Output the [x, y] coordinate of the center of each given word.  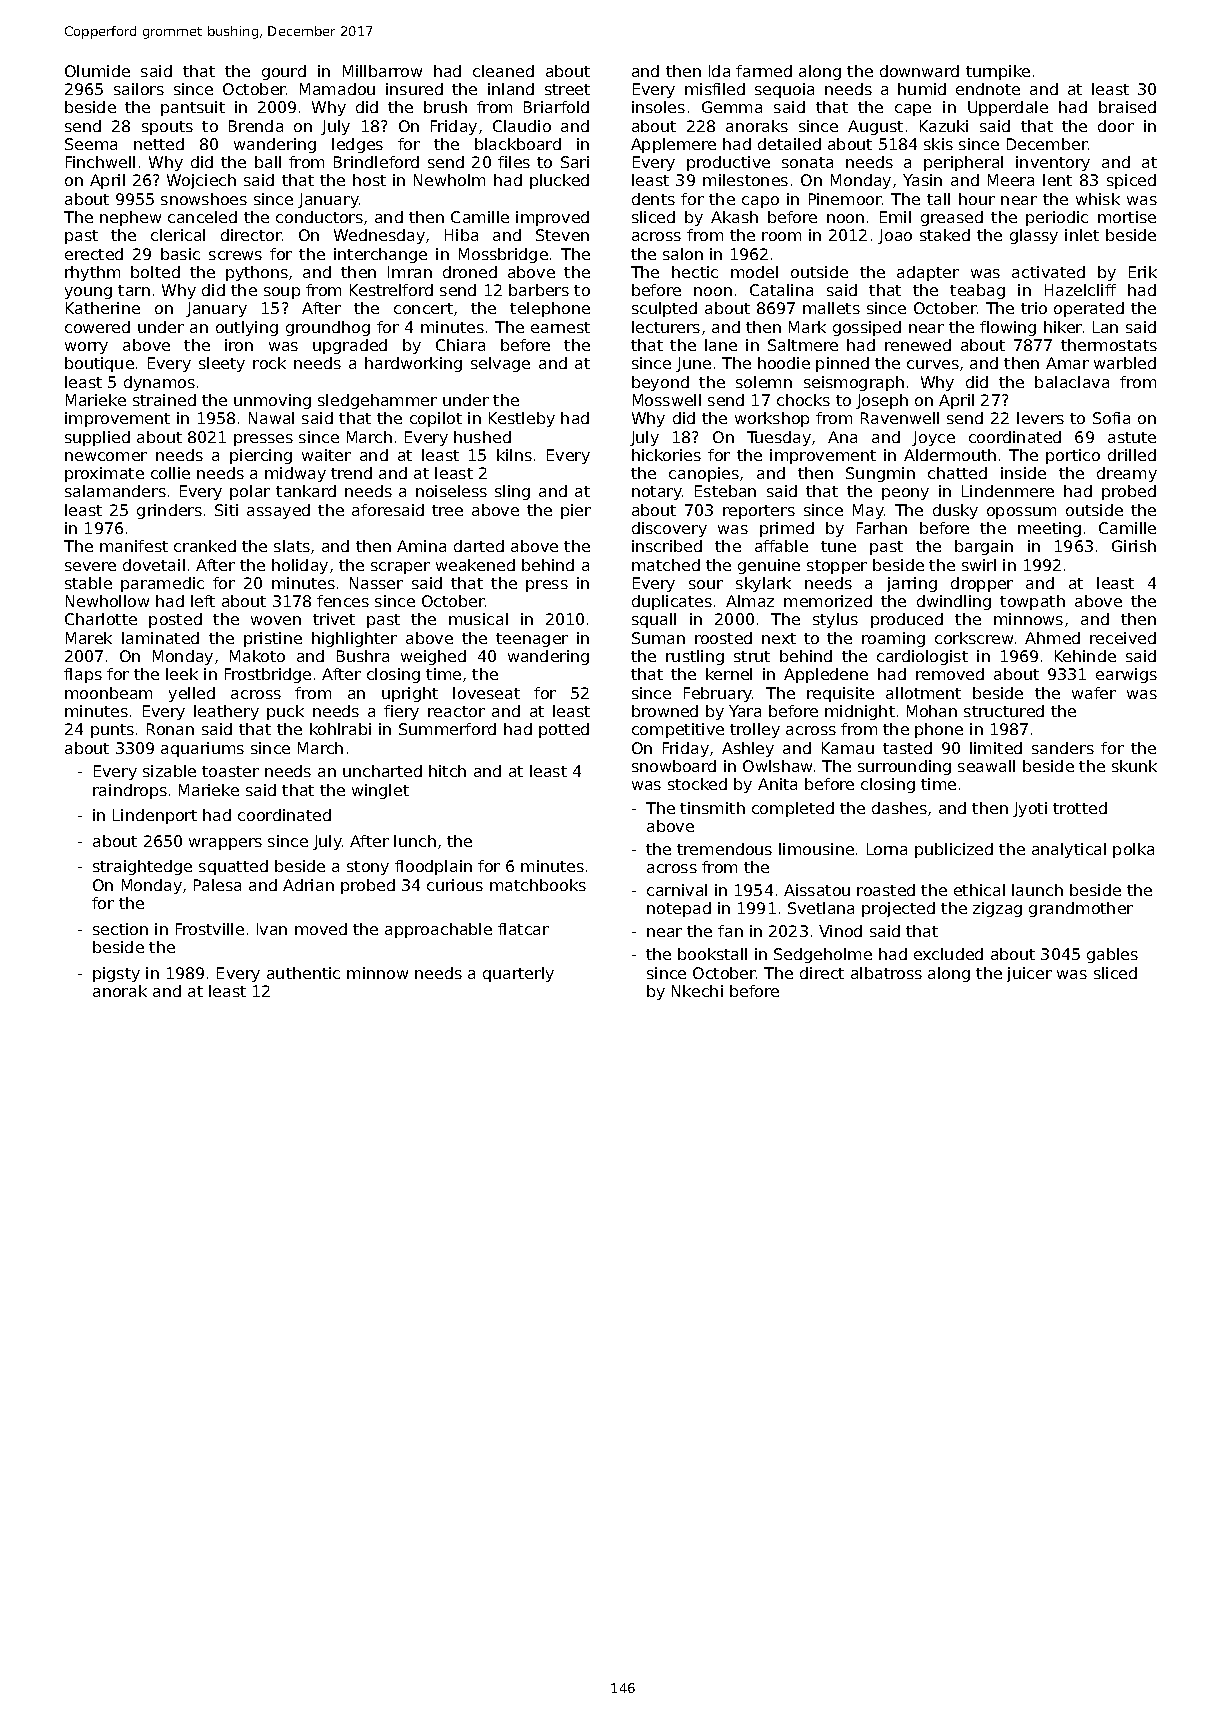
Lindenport [155, 816]
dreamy [1127, 474]
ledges [357, 145]
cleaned [503, 71]
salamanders [115, 491]
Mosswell [667, 400]
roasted [886, 890]
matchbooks [538, 885]
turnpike [998, 72]
